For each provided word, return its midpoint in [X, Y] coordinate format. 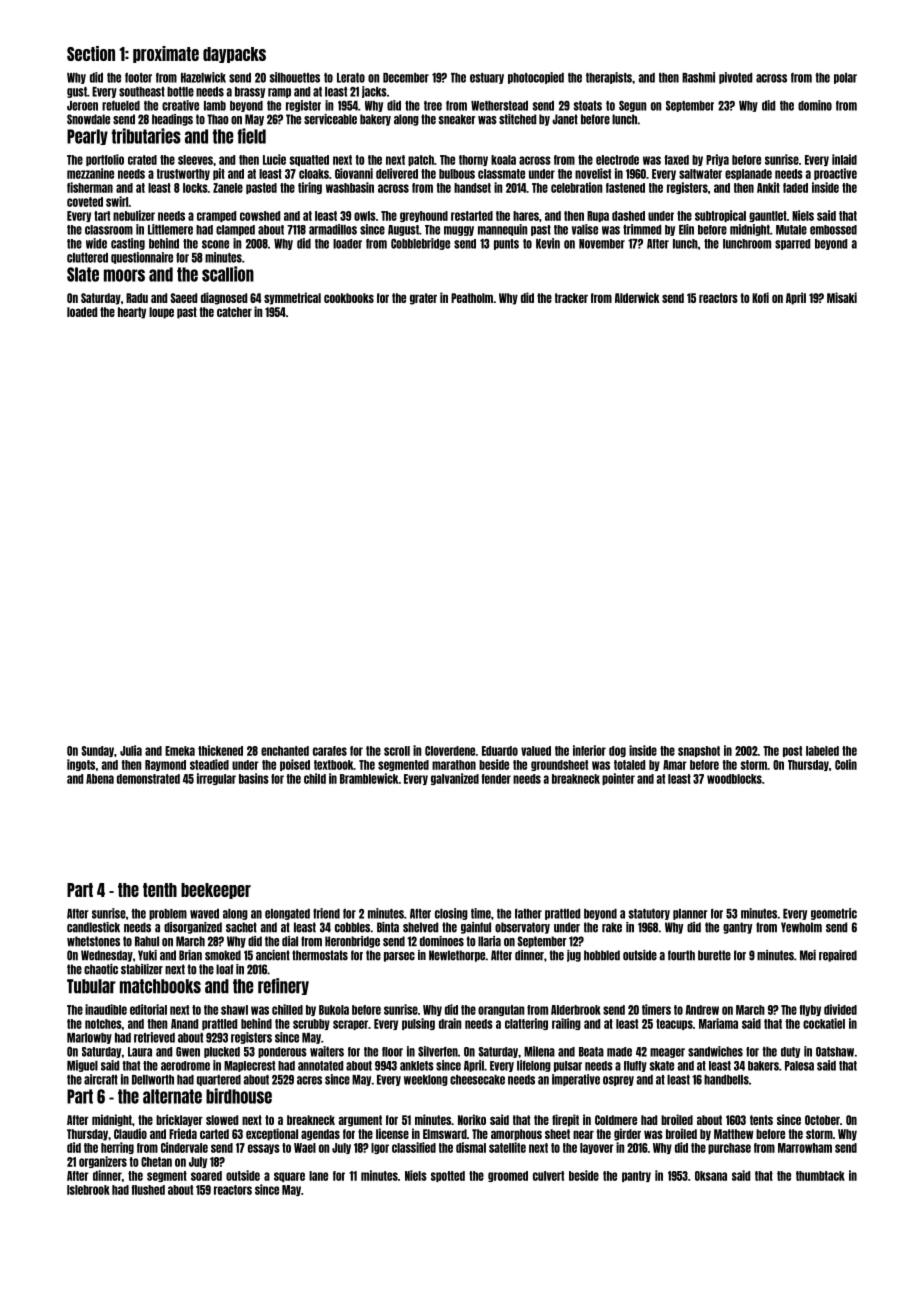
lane [318, 1176]
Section [91, 53]
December [406, 78]
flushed [148, 1190]
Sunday [98, 751]
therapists [609, 78]
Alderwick [637, 297]
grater [423, 299]
